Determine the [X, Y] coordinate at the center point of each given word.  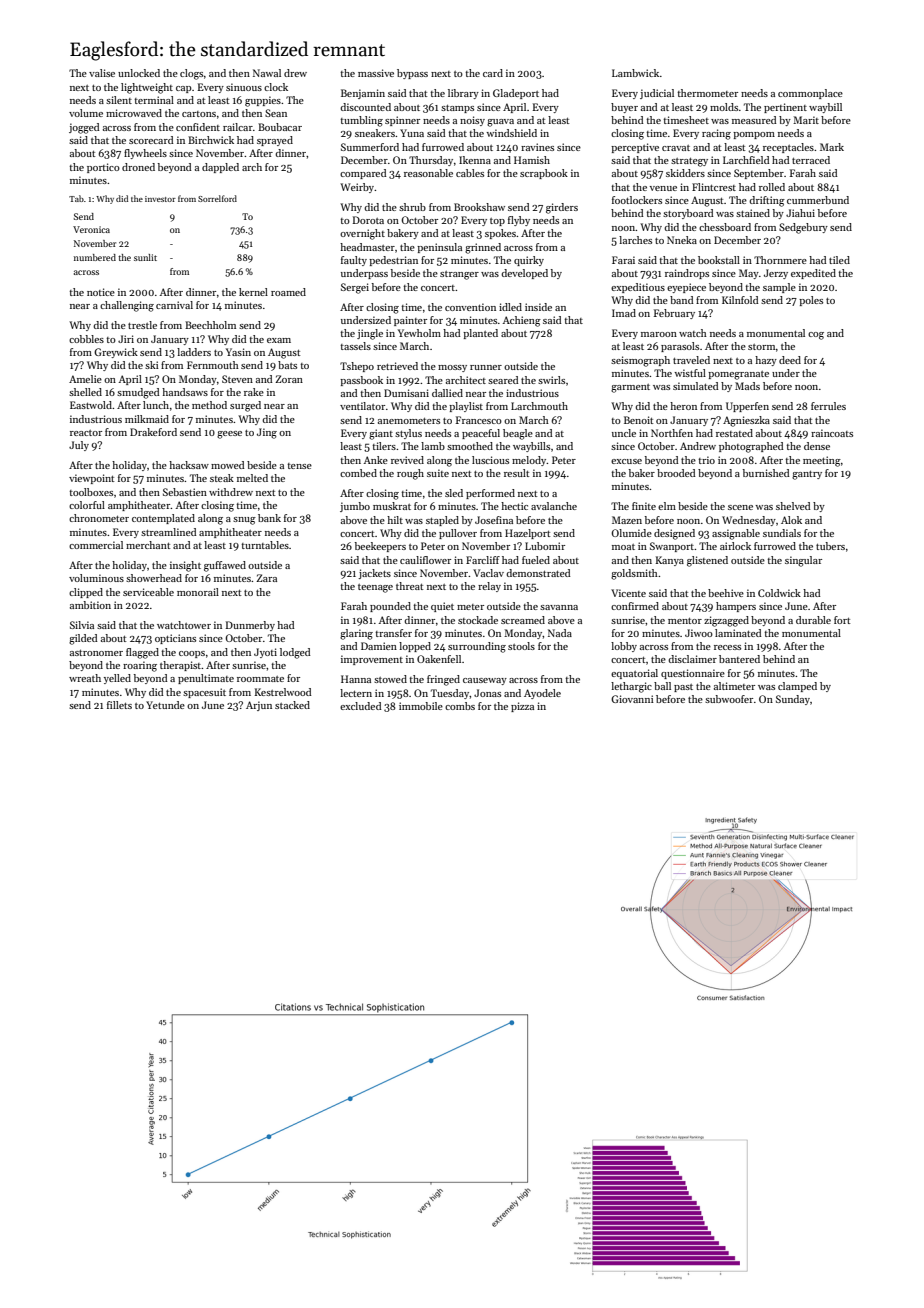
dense [817, 446]
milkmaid [147, 419]
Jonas [487, 693]
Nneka [682, 240]
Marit [806, 120]
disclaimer [692, 659]
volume [86, 113]
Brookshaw [479, 207]
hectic [514, 506]
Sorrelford [217, 198]
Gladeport [516, 94]
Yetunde [165, 705]
